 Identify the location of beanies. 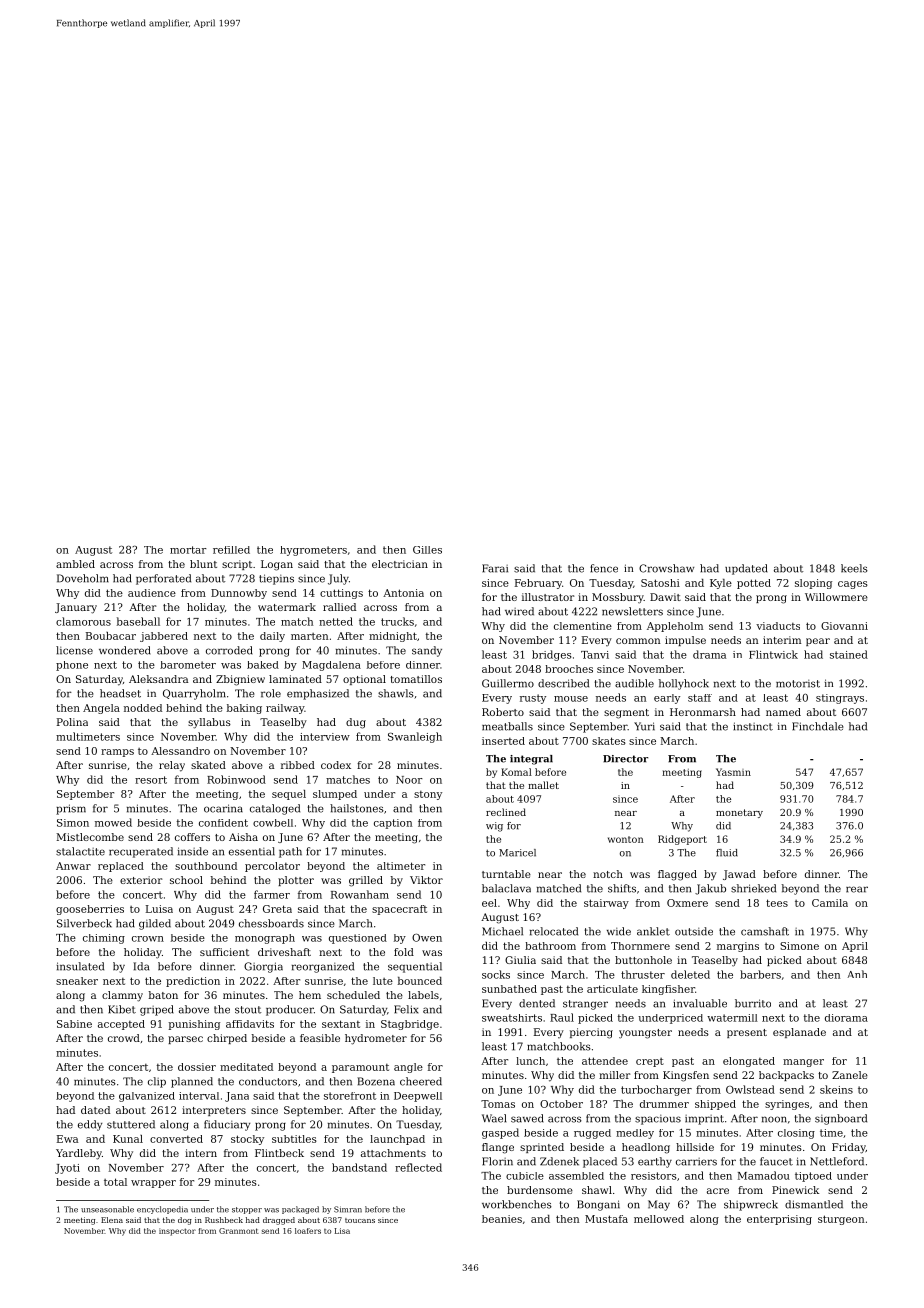
(502, 1219).
